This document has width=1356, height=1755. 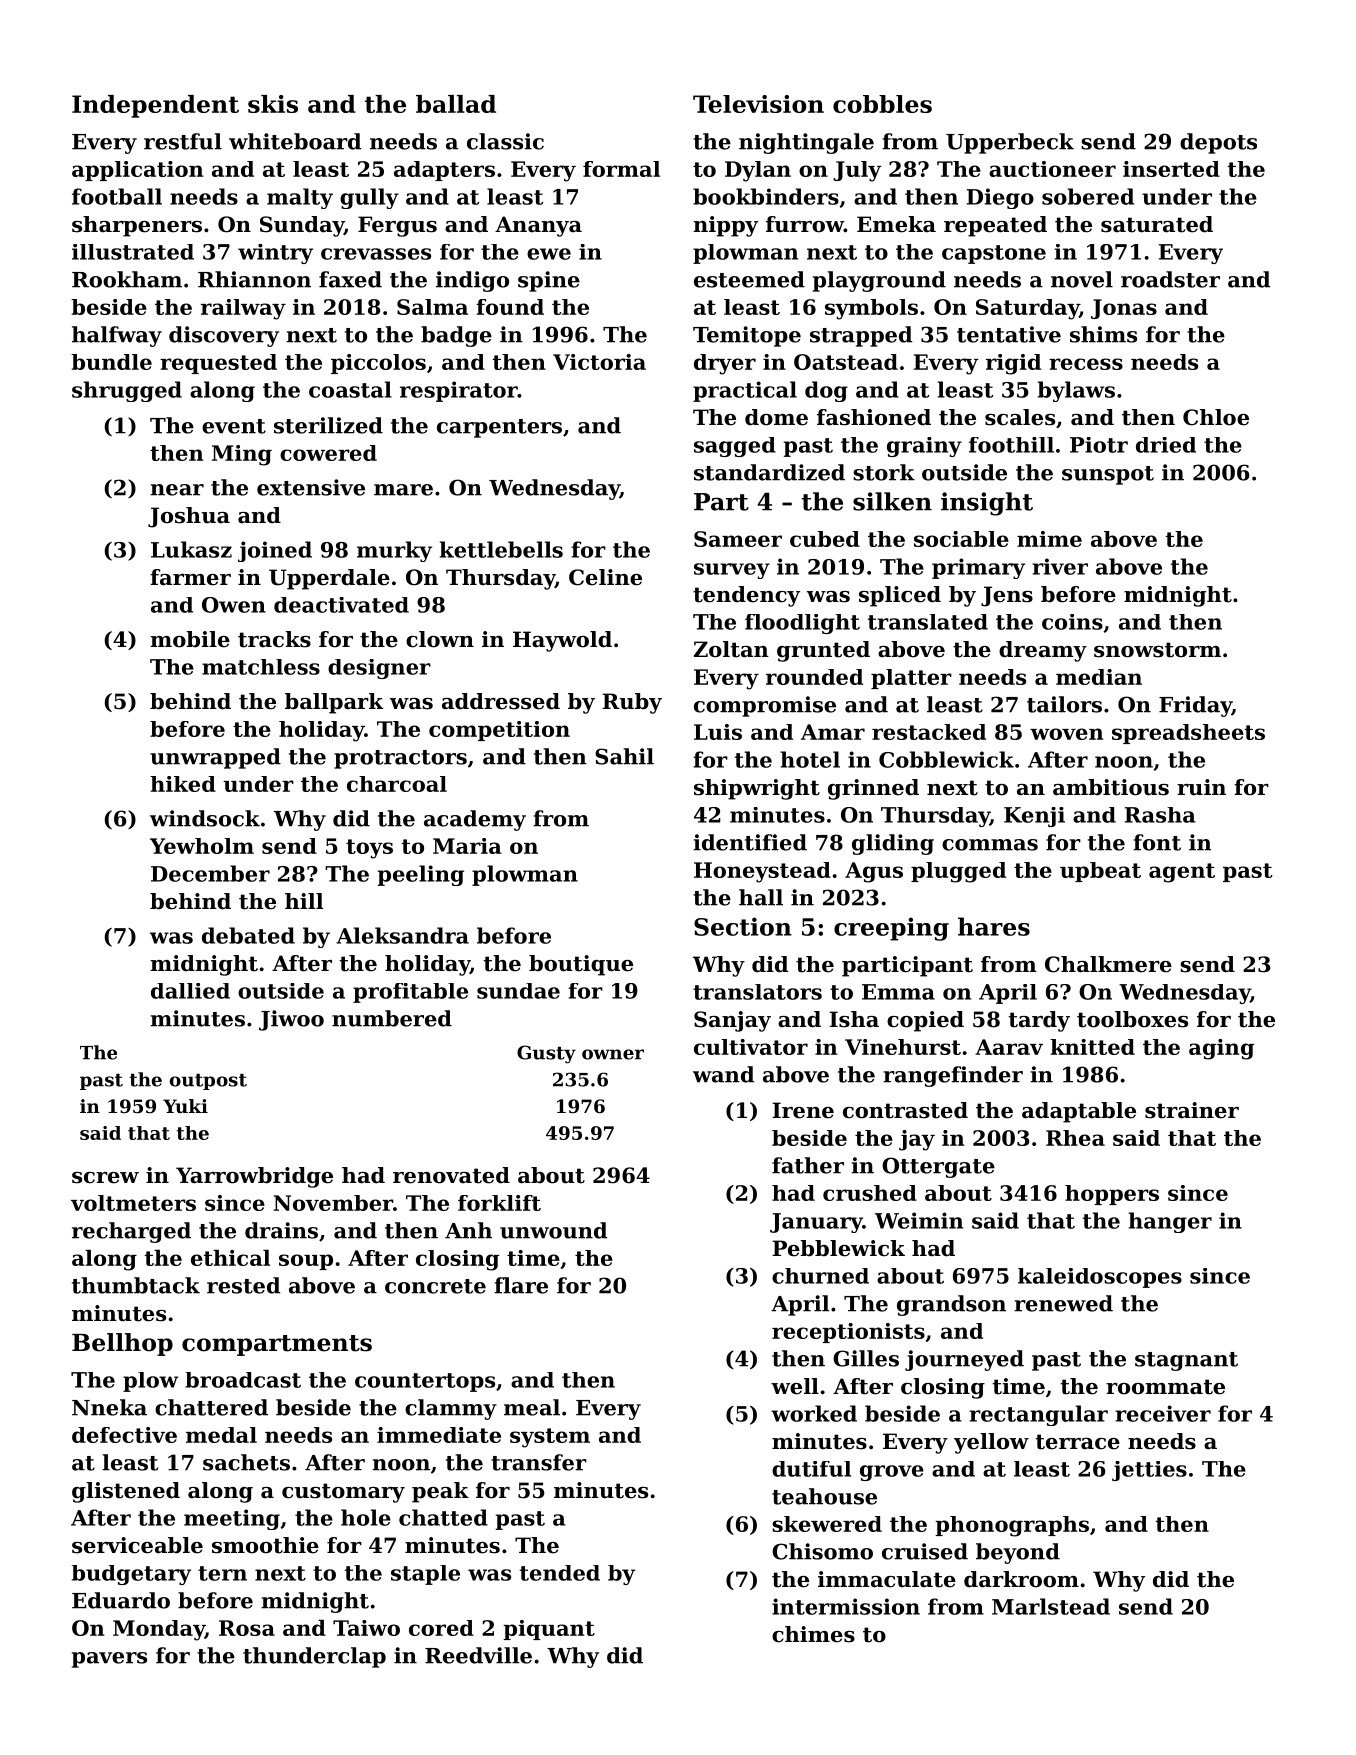 What do you see at coordinates (546, 1054) in the document?
I see `Gusty` at bounding box center [546, 1054].
